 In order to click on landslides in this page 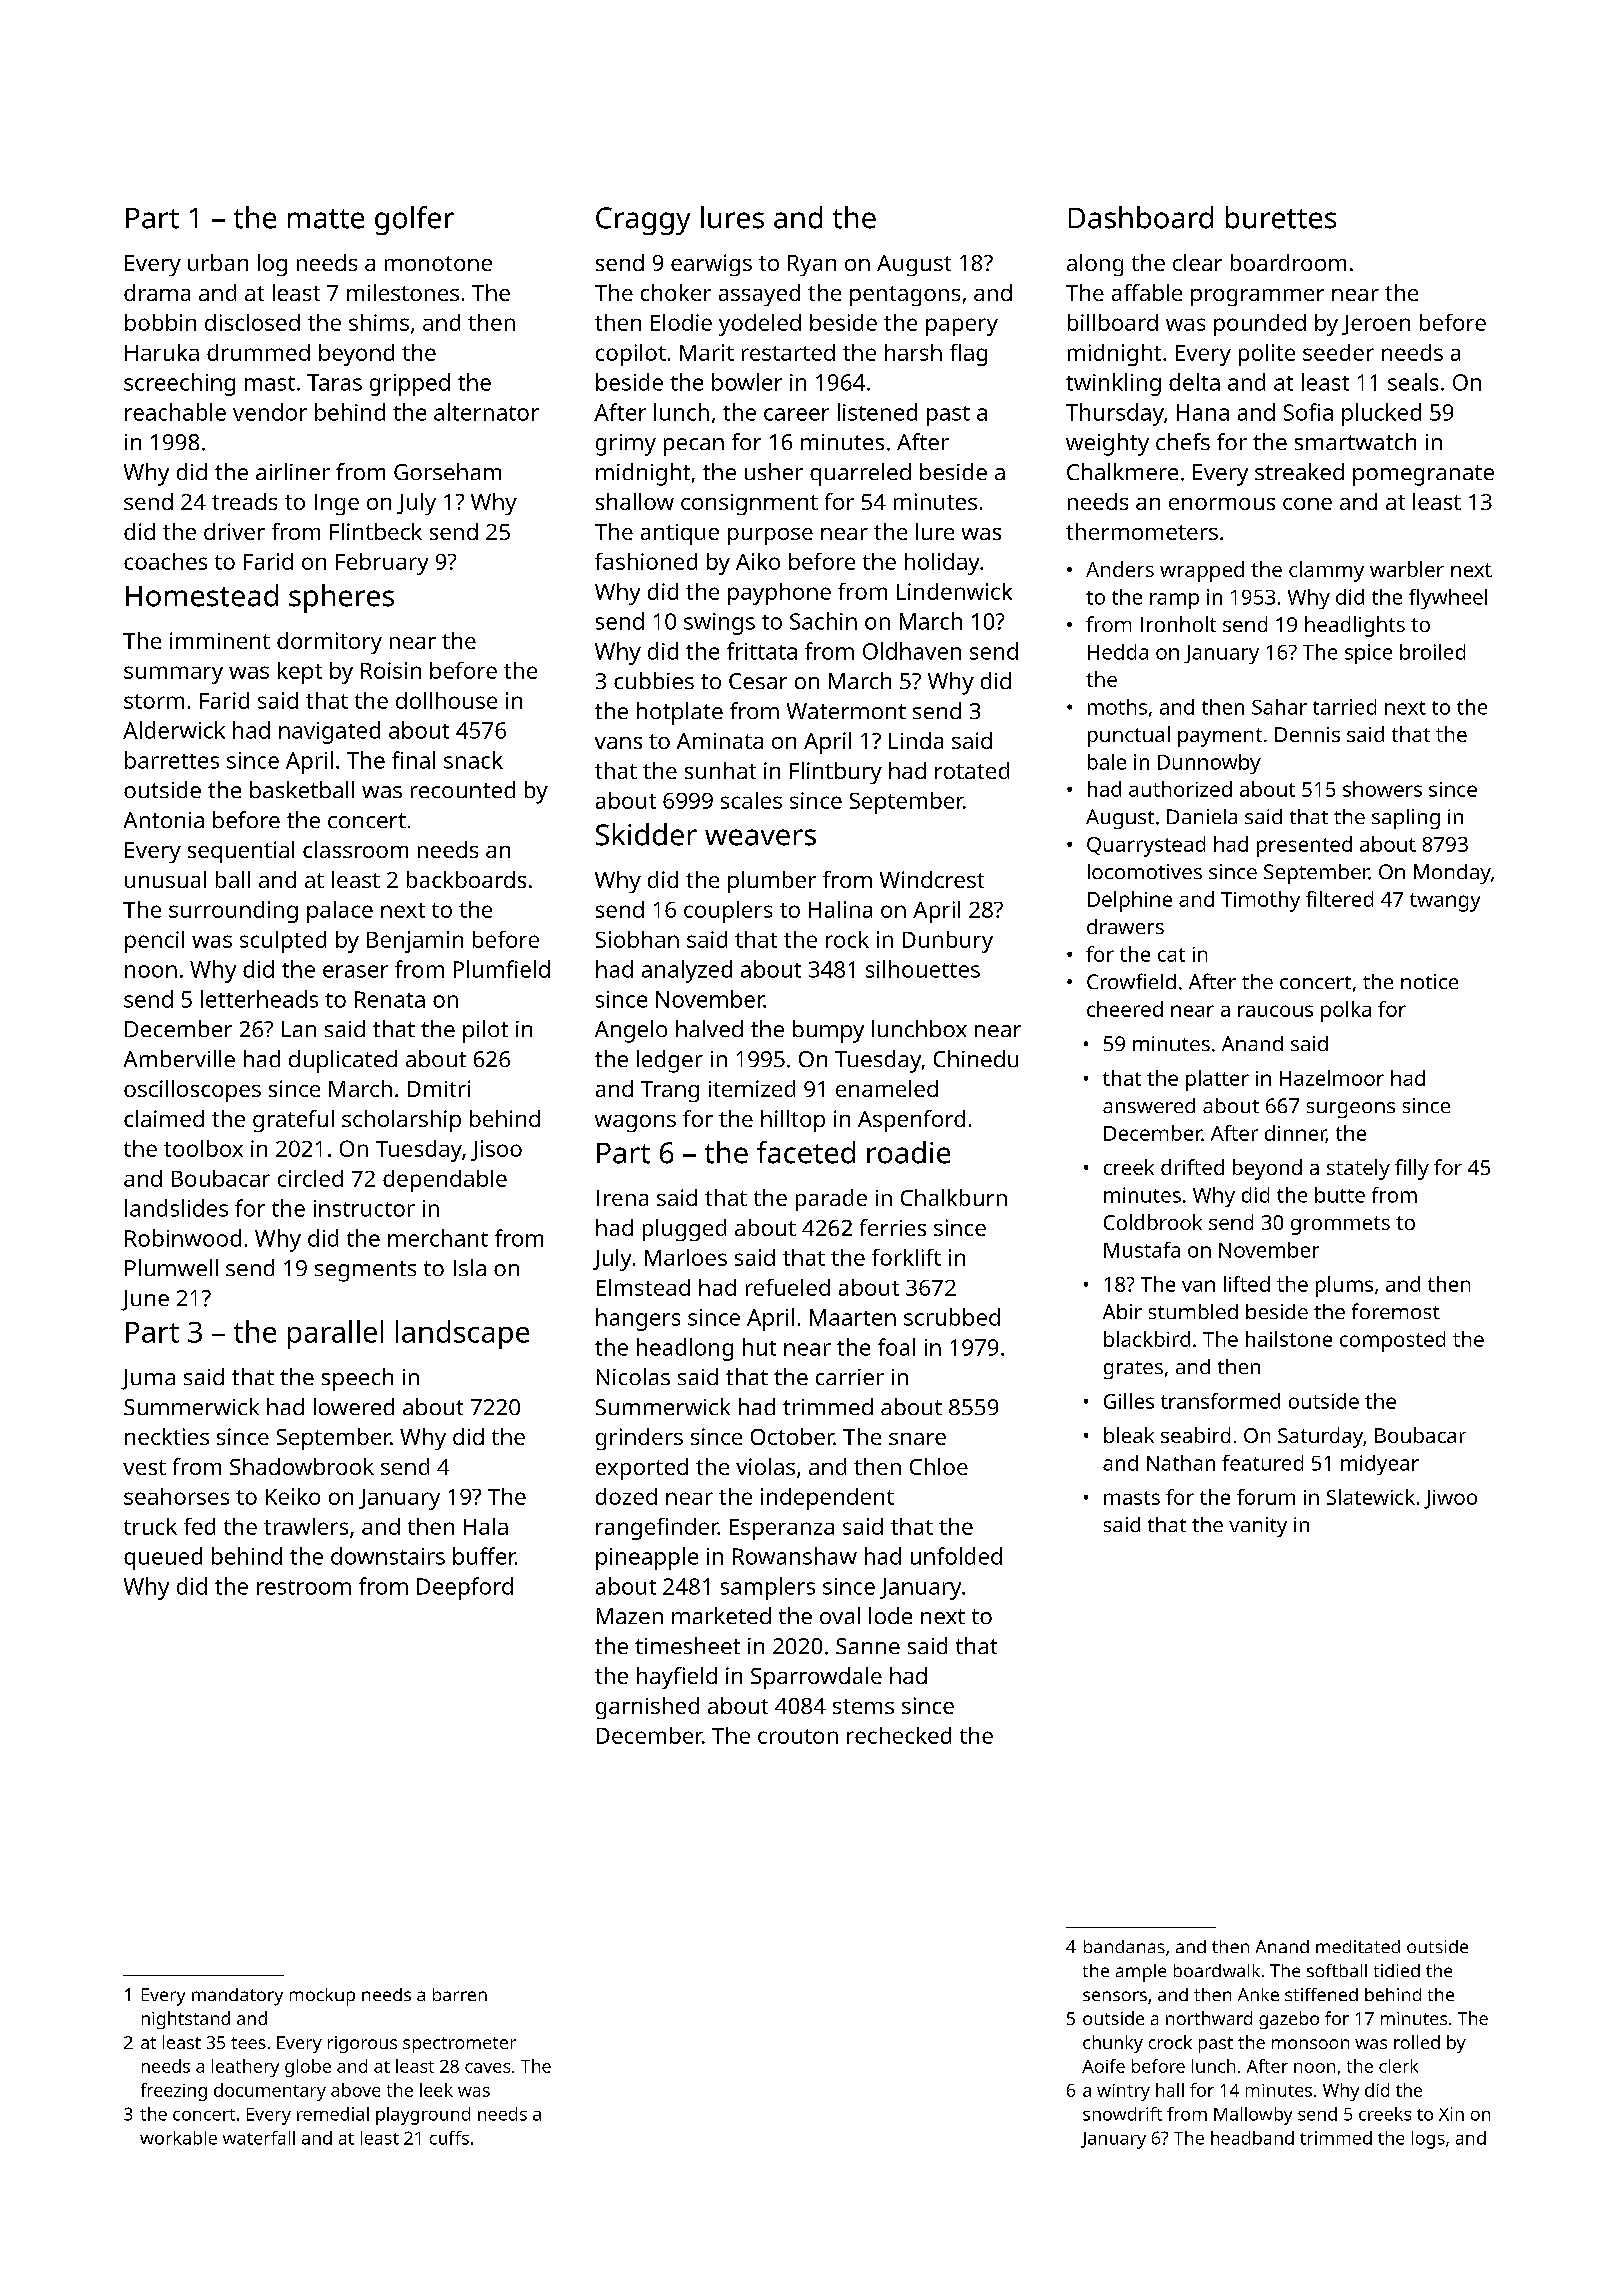, I will do `click(176, 1208)`.
